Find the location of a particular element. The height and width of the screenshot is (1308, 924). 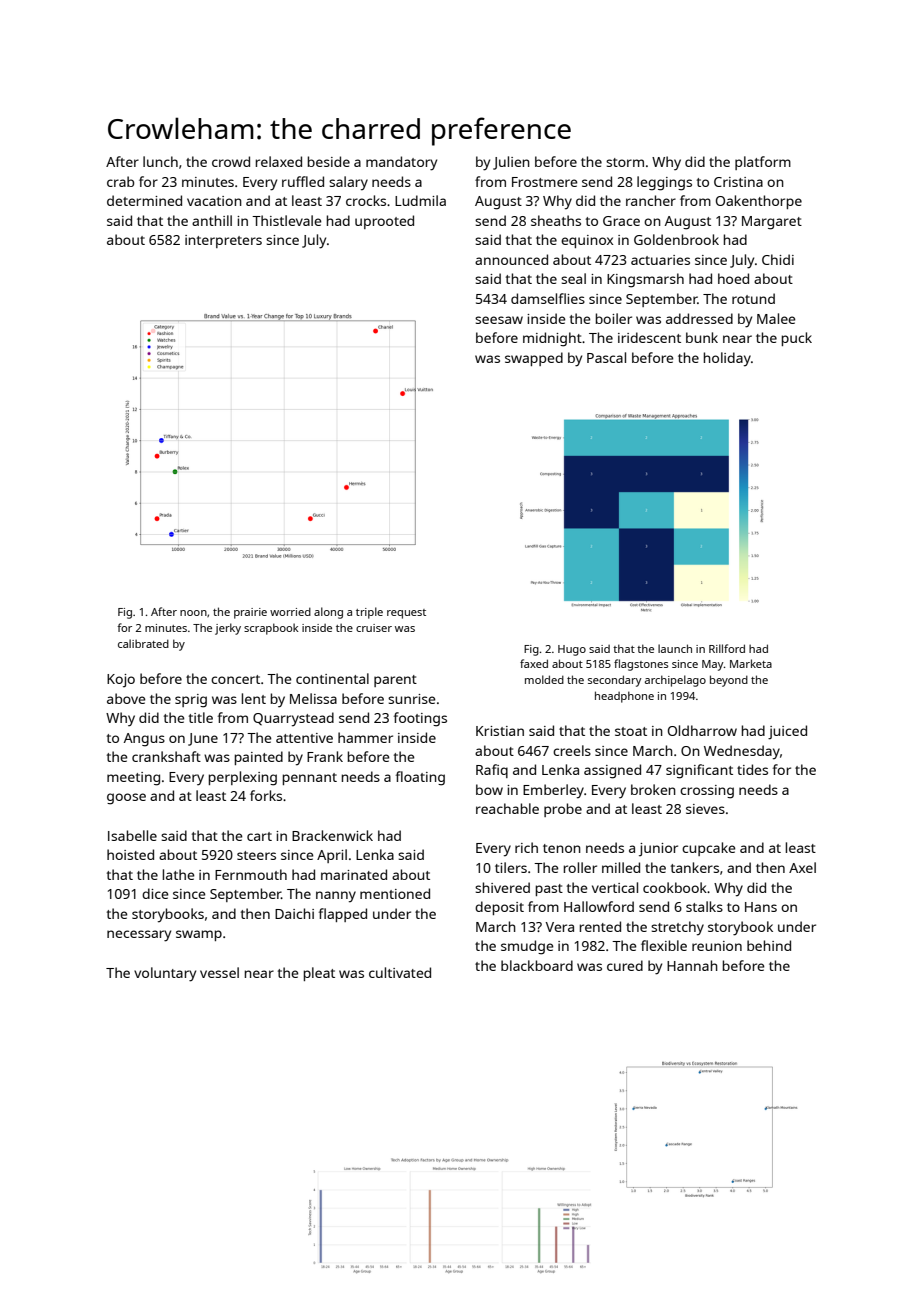

lunch is located at coordinates (160, 161).
